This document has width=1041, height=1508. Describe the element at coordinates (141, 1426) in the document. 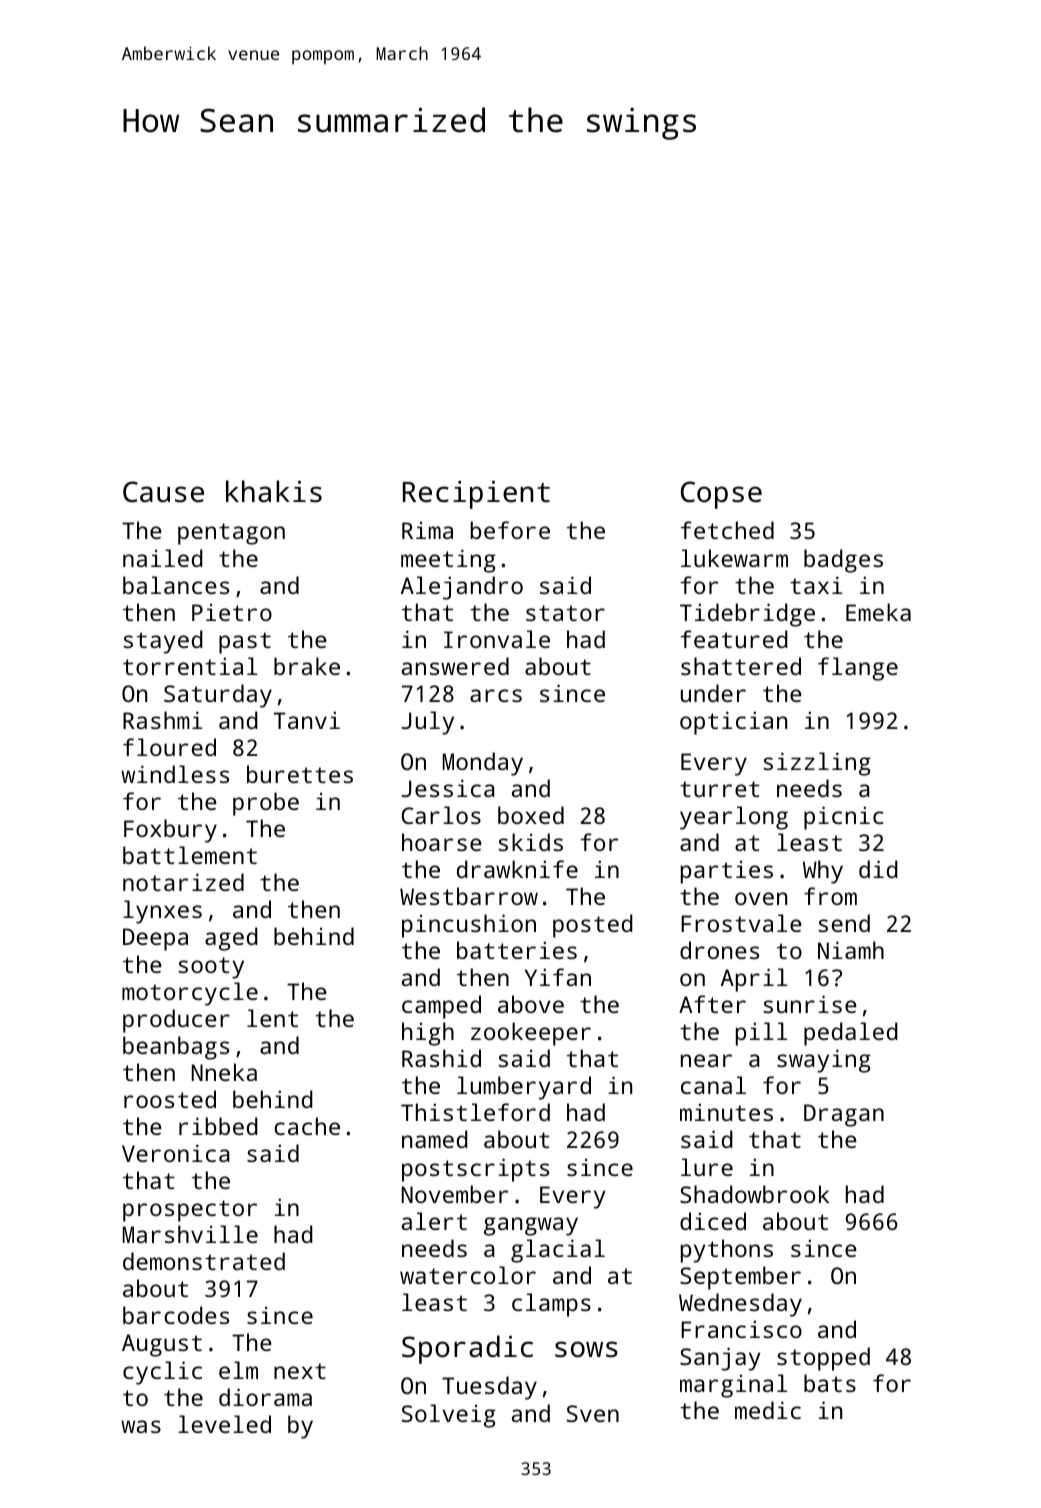

I see `was` at that location.
